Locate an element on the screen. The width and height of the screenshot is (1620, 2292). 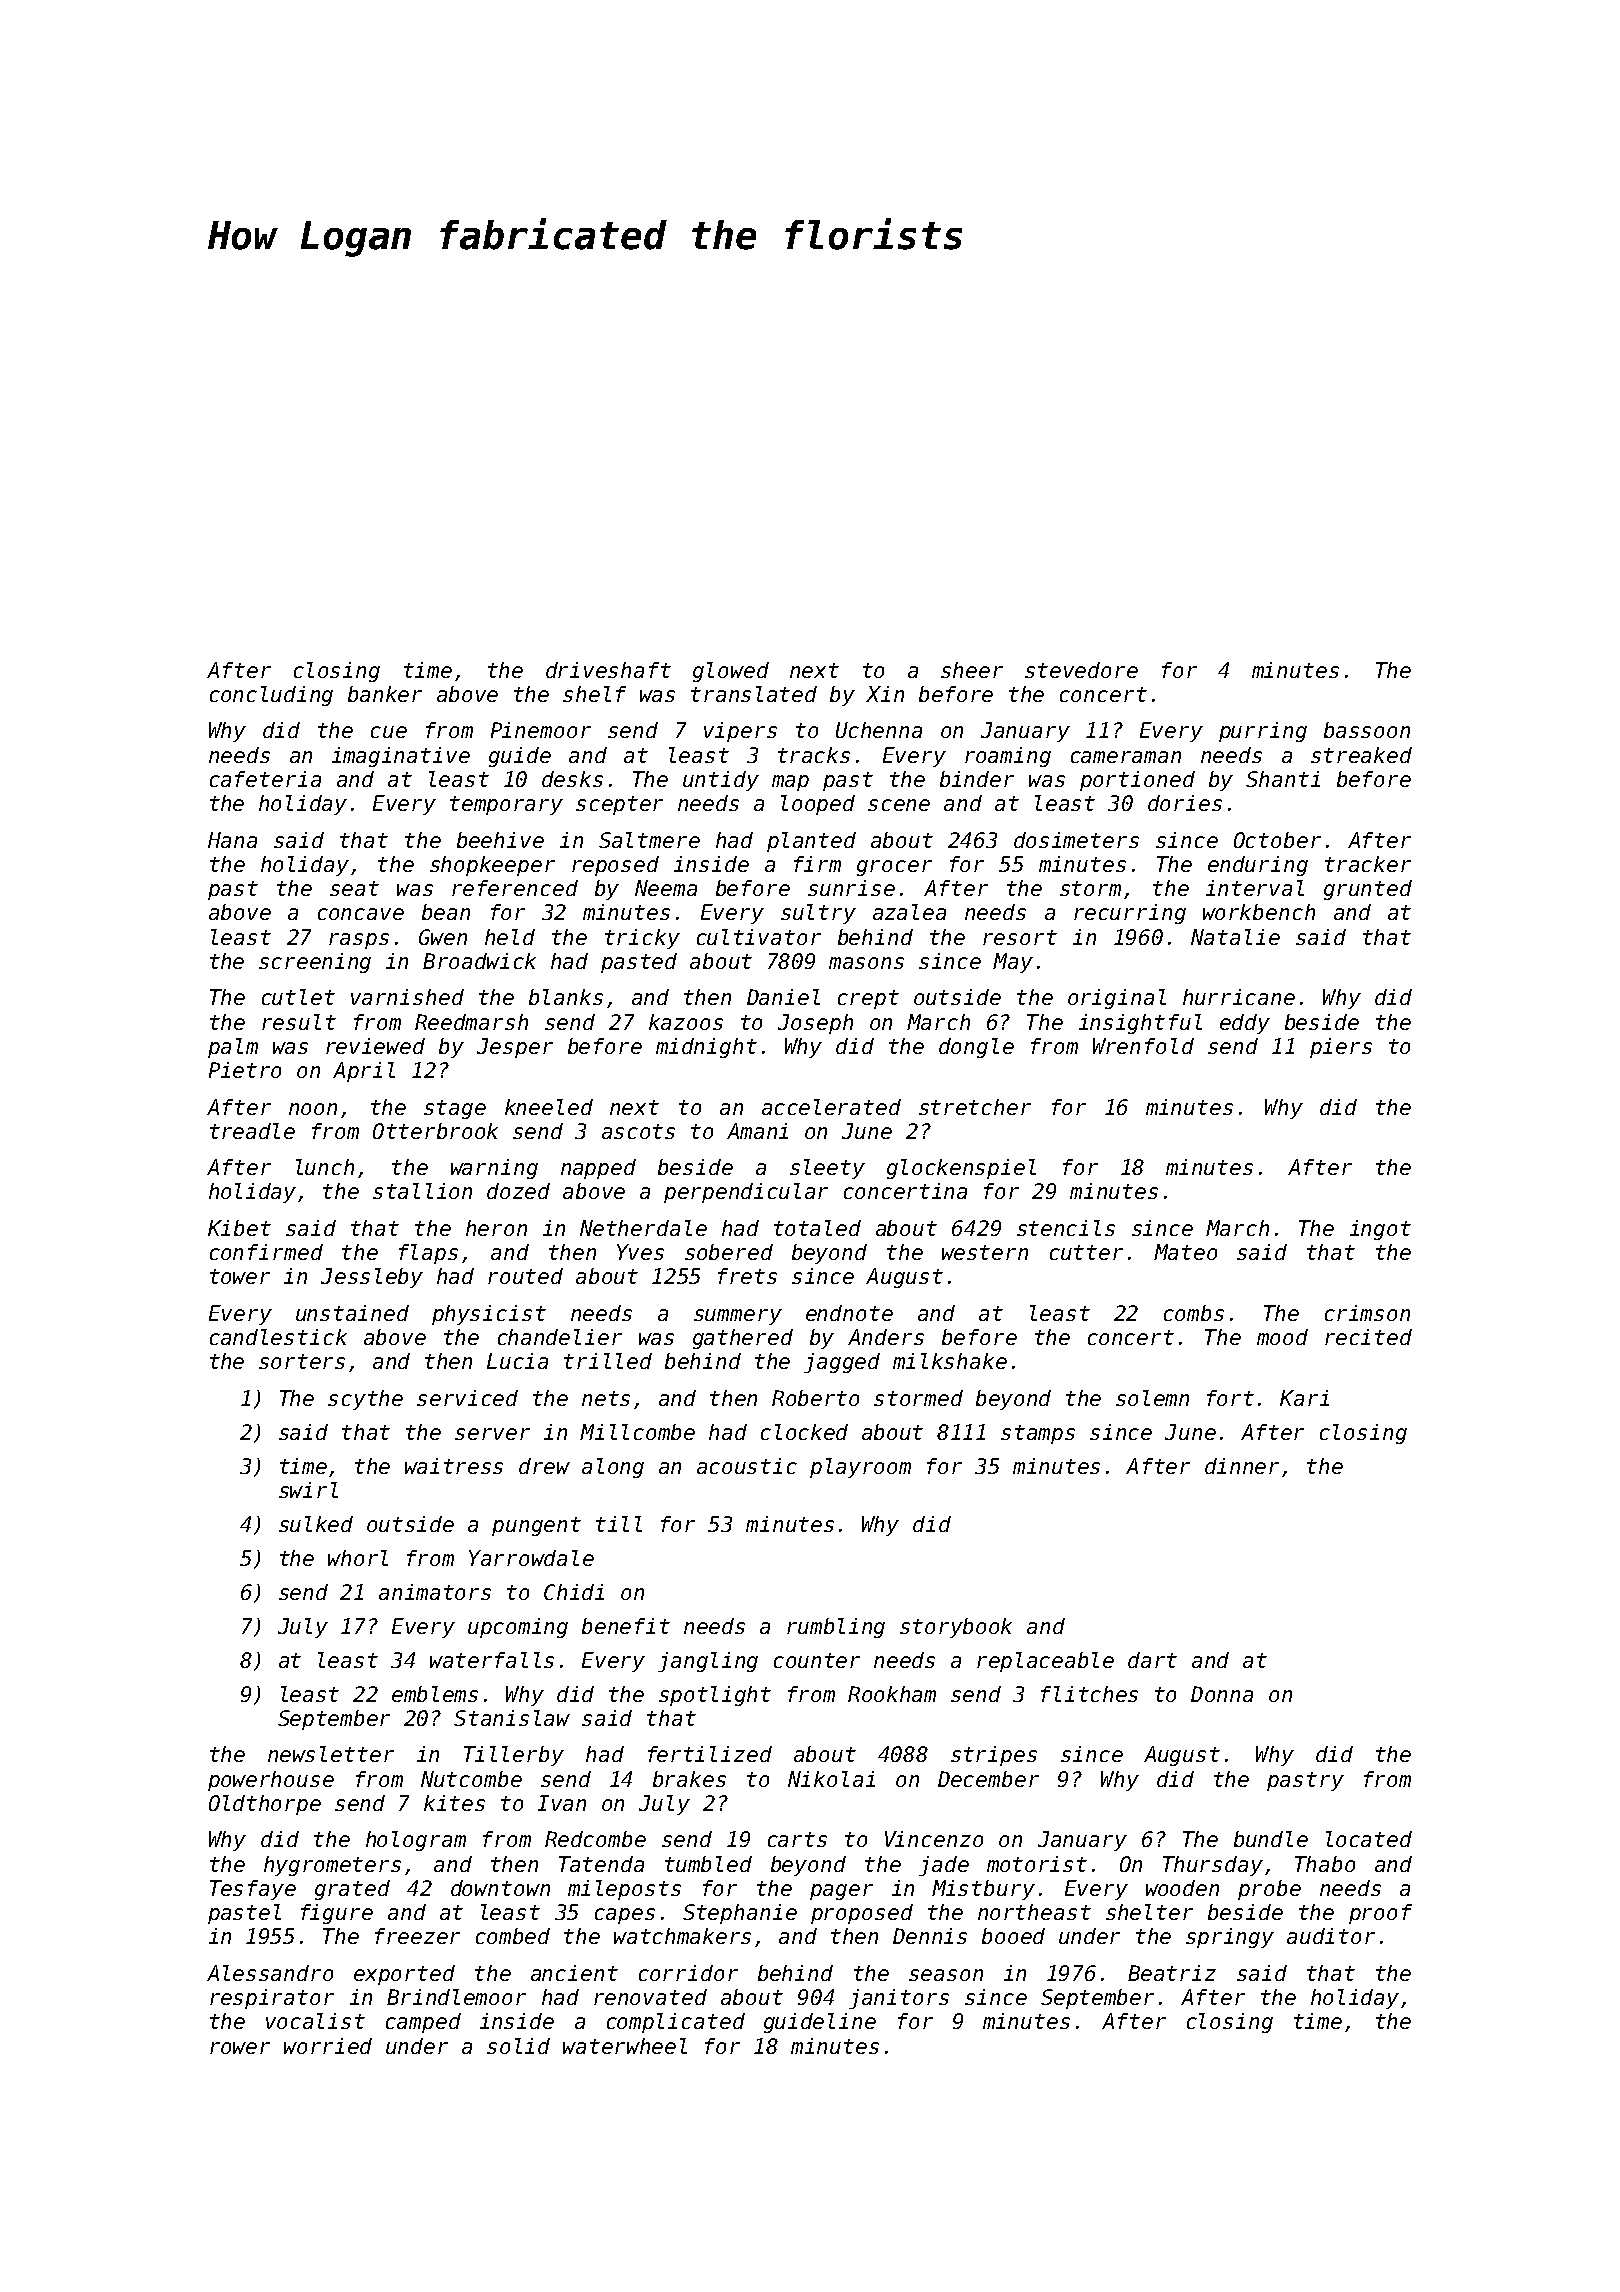
serviced is located at coordinates (467, 1398).
